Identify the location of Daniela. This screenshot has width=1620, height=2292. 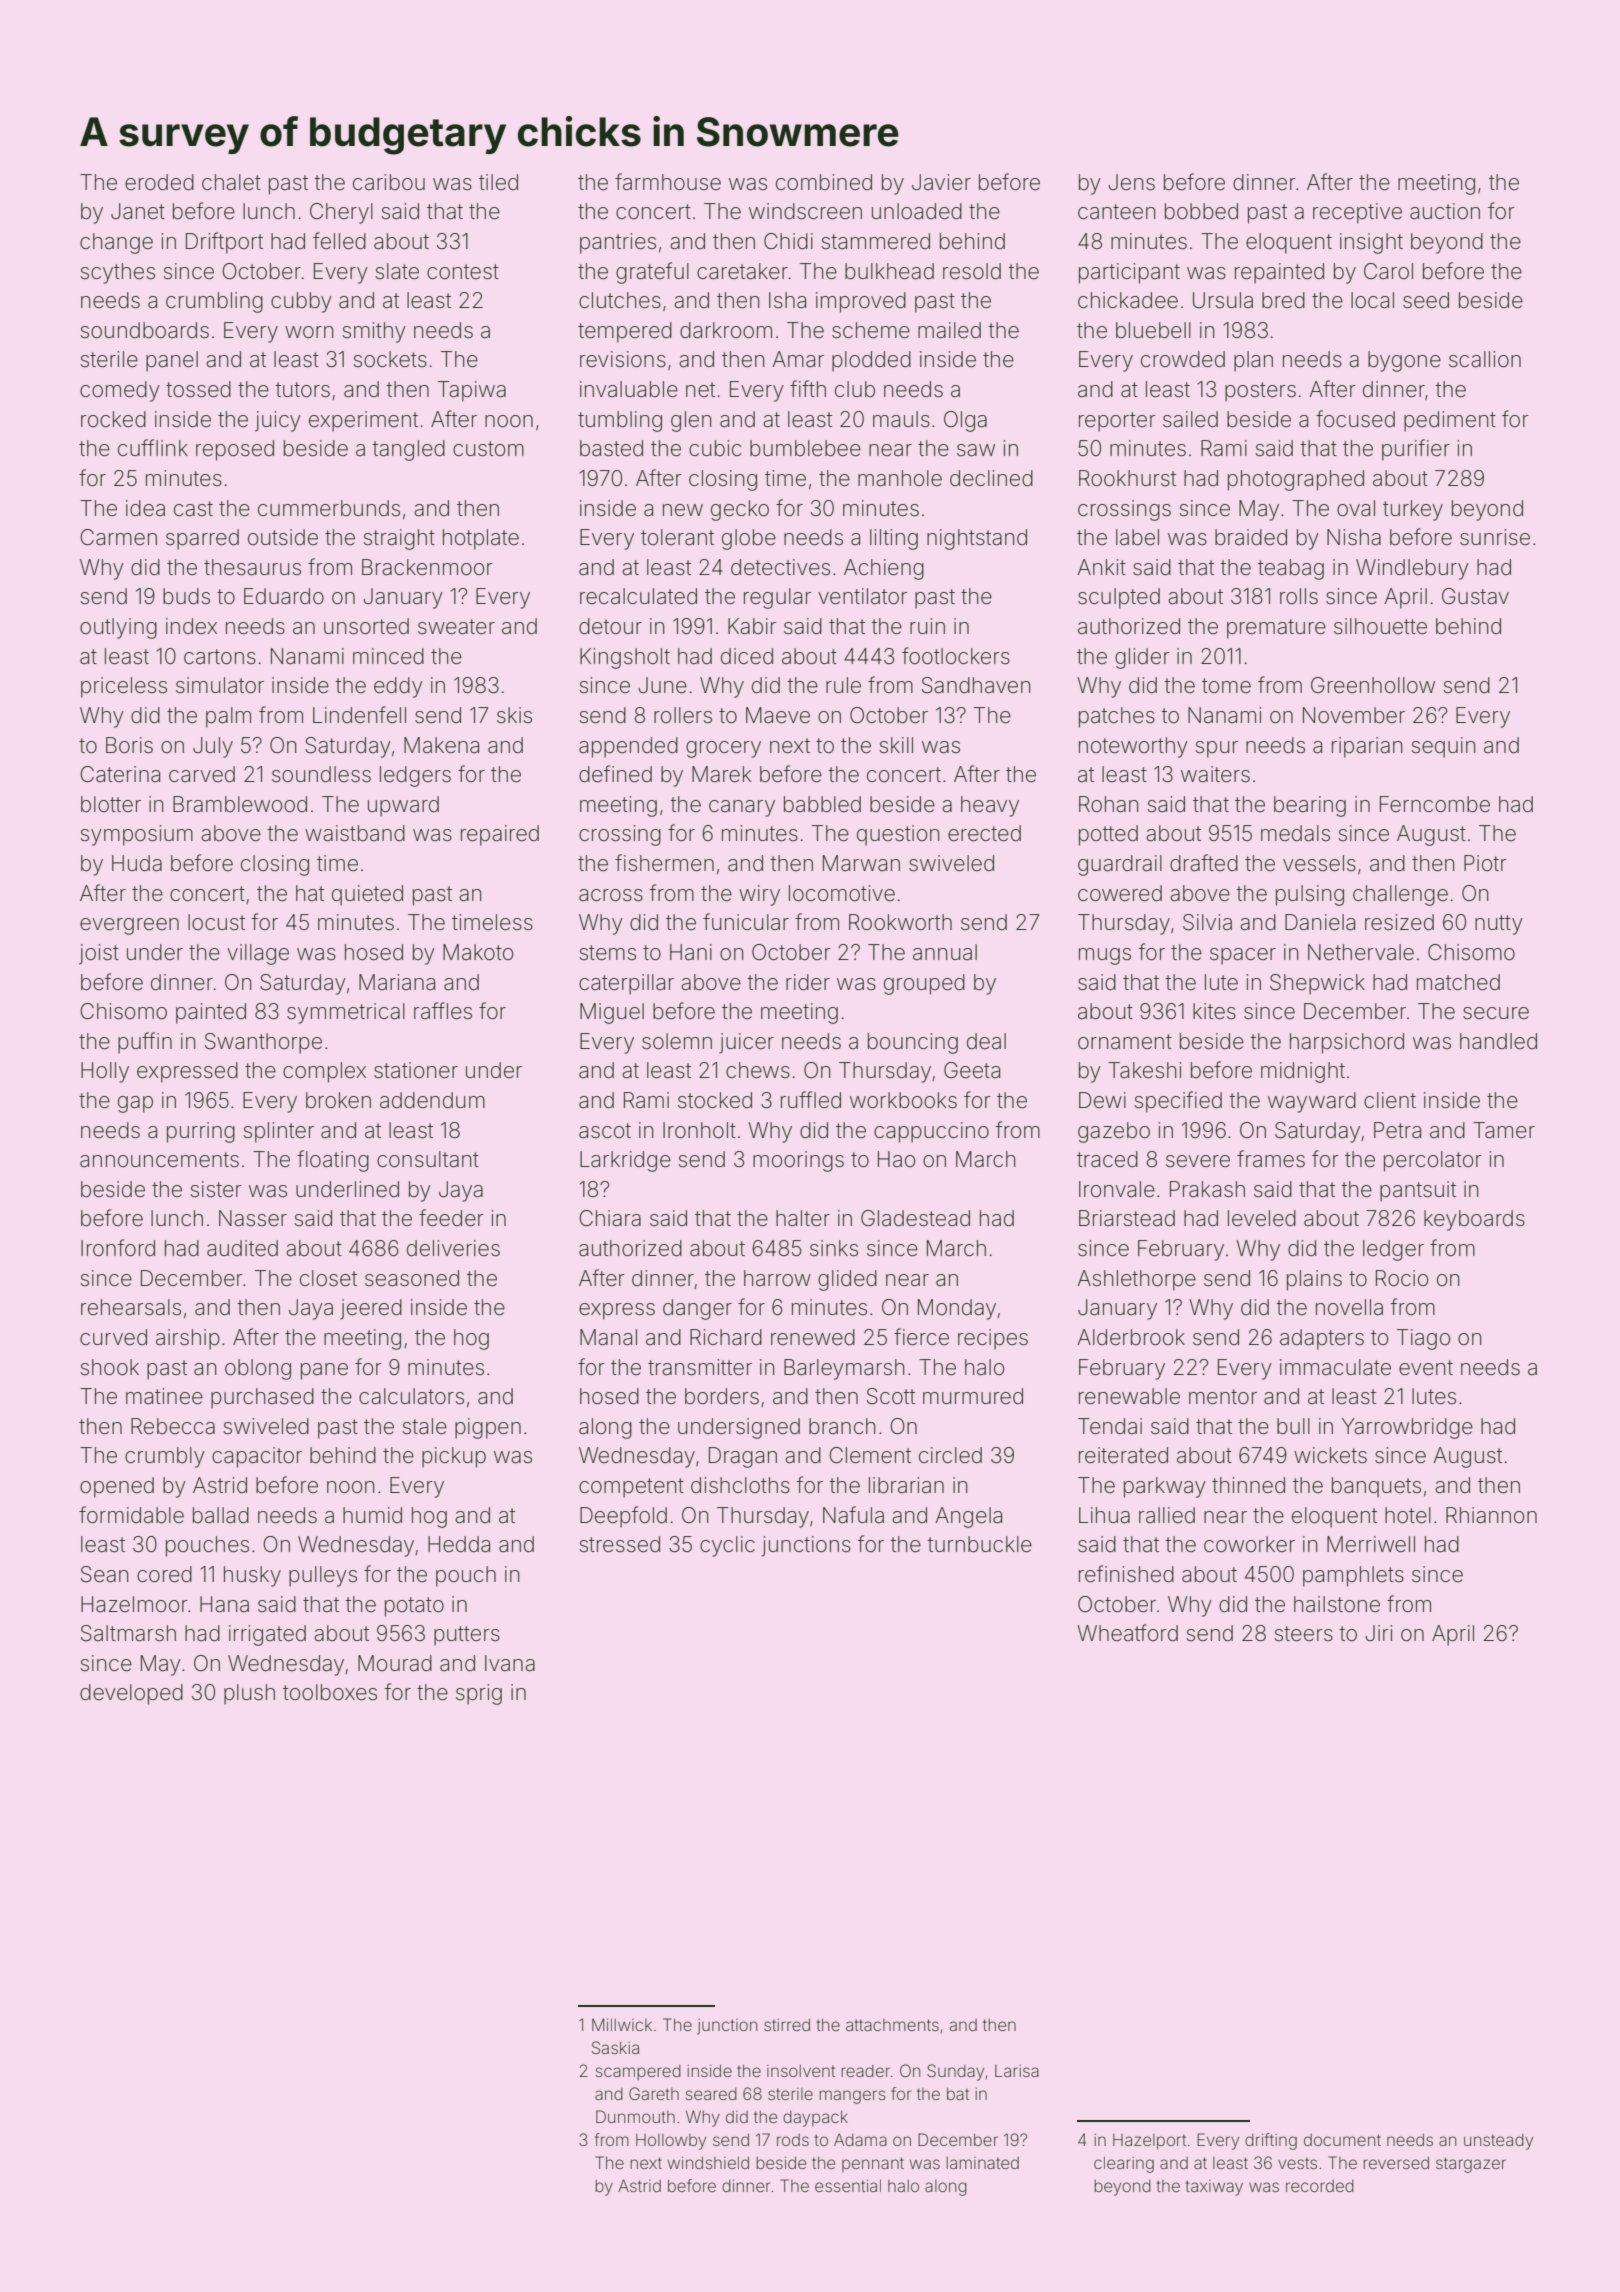
(1320, 922).
